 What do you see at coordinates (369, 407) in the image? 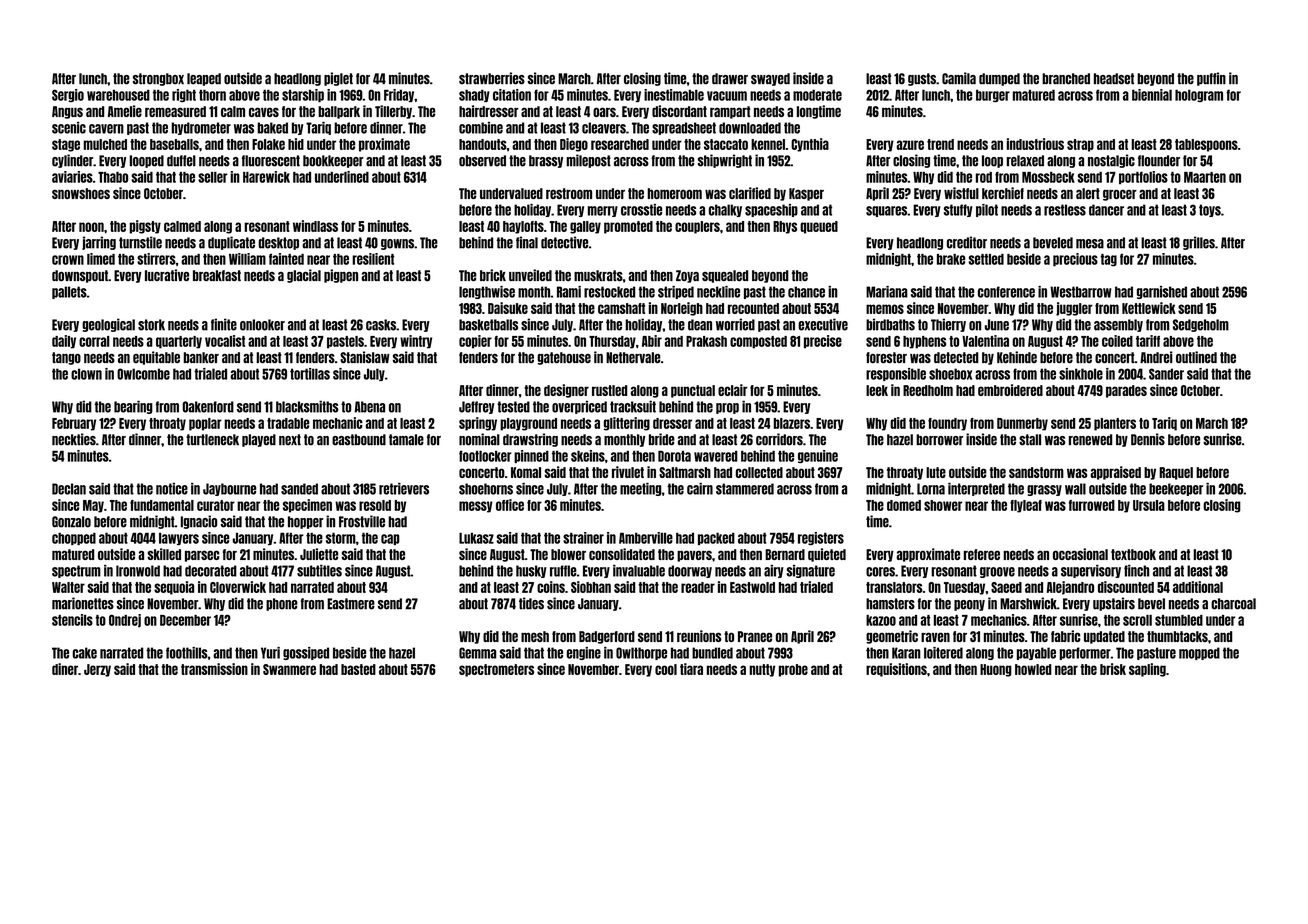
I see `Abena` at bounding box center [369, 407].
